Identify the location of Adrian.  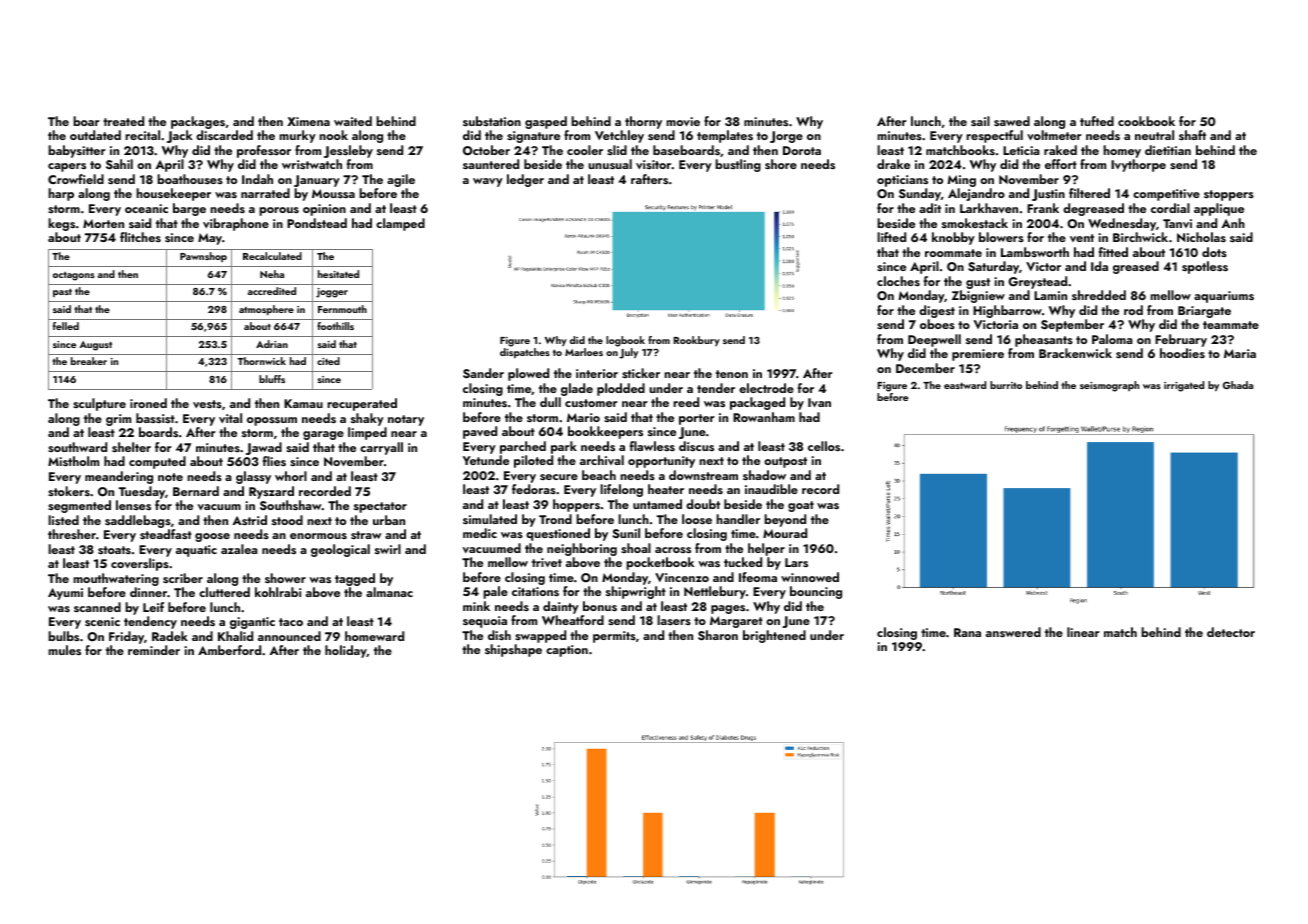
(272, 344).
